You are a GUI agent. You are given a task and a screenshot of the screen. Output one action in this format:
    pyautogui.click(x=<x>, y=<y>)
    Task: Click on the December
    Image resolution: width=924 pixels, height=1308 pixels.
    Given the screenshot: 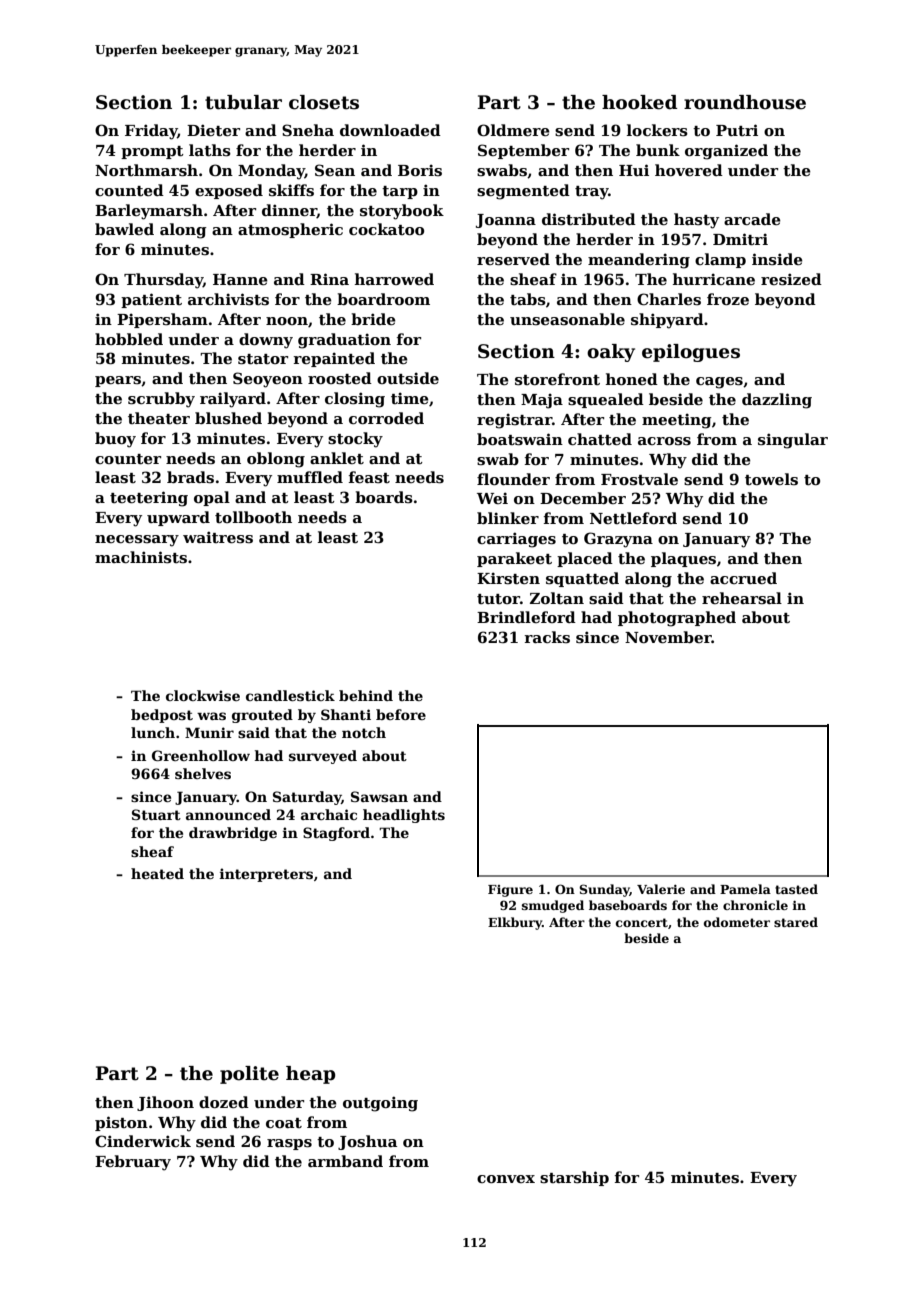 What is the action you would take?
    pyautogui.click(x=583, y=498)
